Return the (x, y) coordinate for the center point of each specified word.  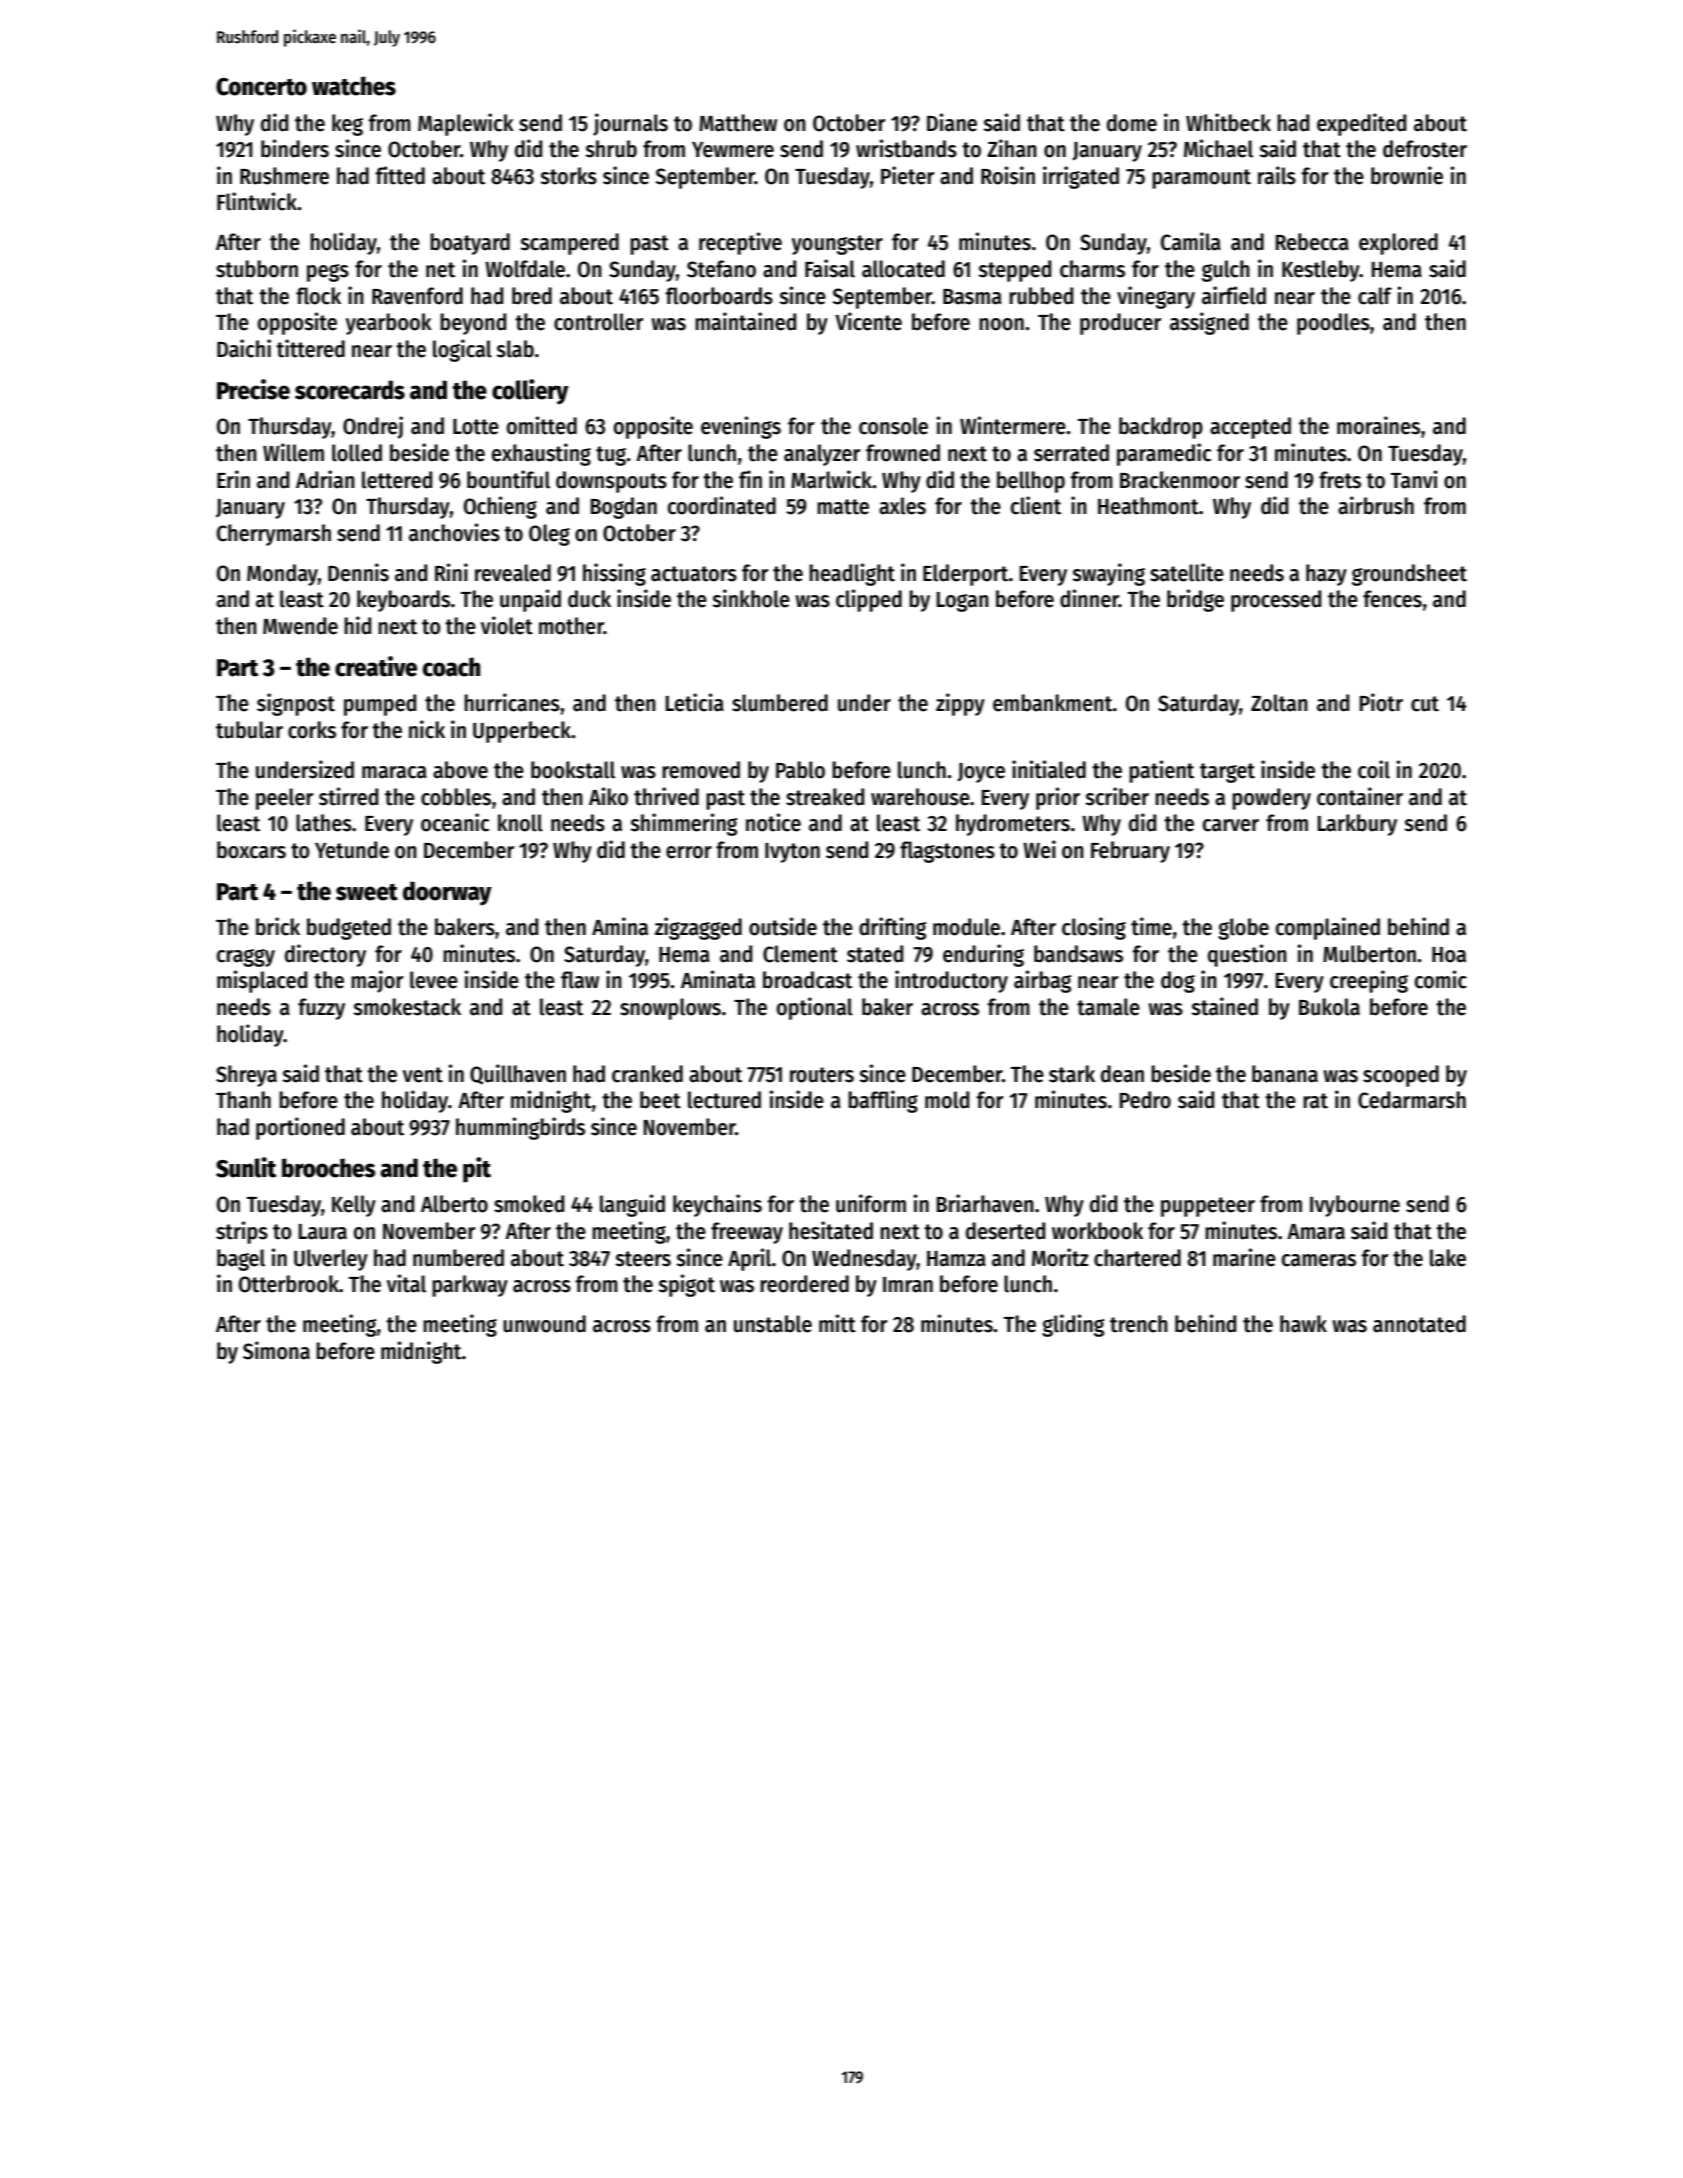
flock (318, 296)
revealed (513, 573)
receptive (740, 243)
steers (643, 1259)
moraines (1378, 425)
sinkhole (751, 598)
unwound (544, 1324)
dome (1132, 123)
